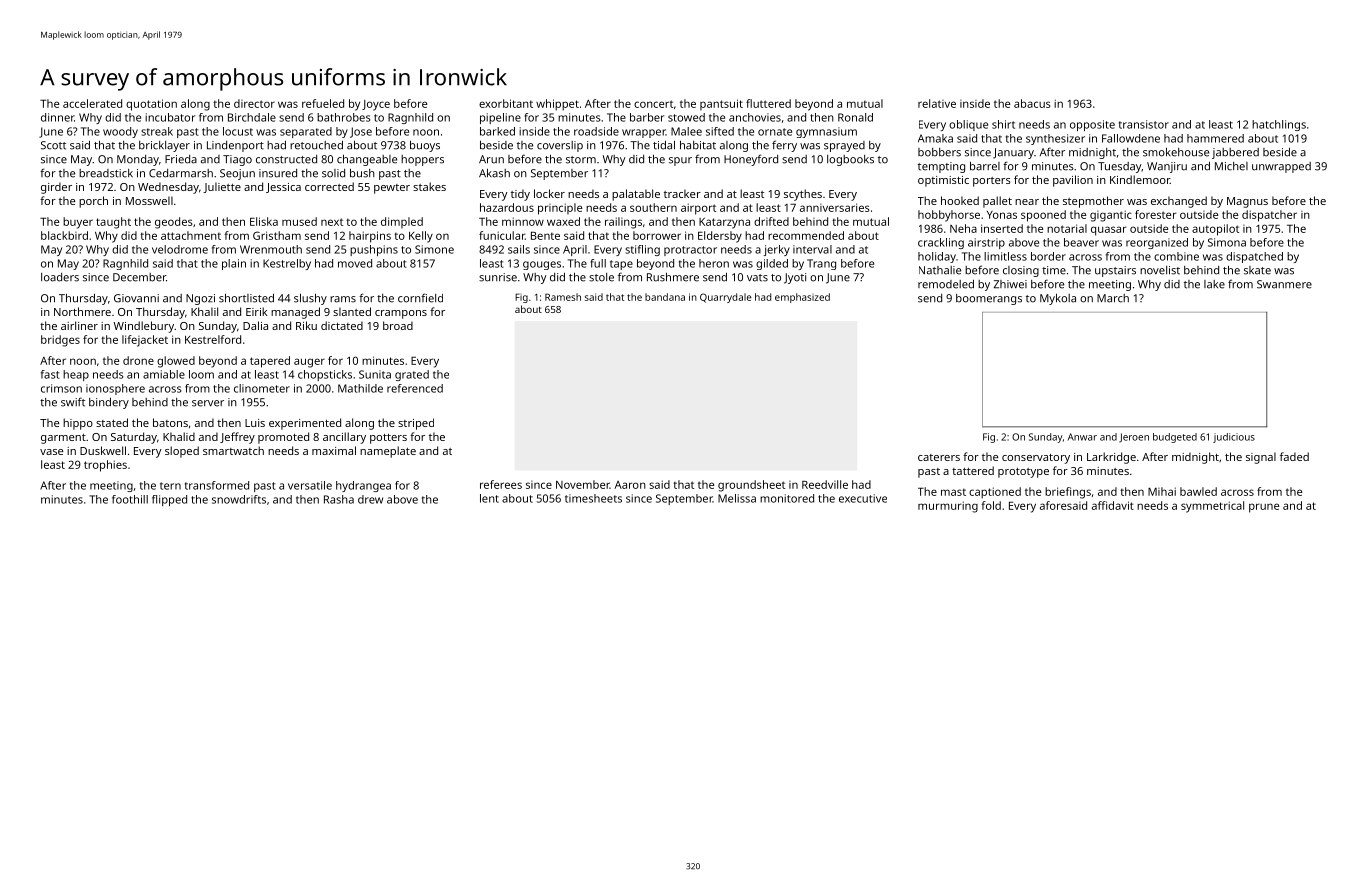 The height and width of the screenshot is (887, 1372). I want to click on buyer, so click(78, 223).
